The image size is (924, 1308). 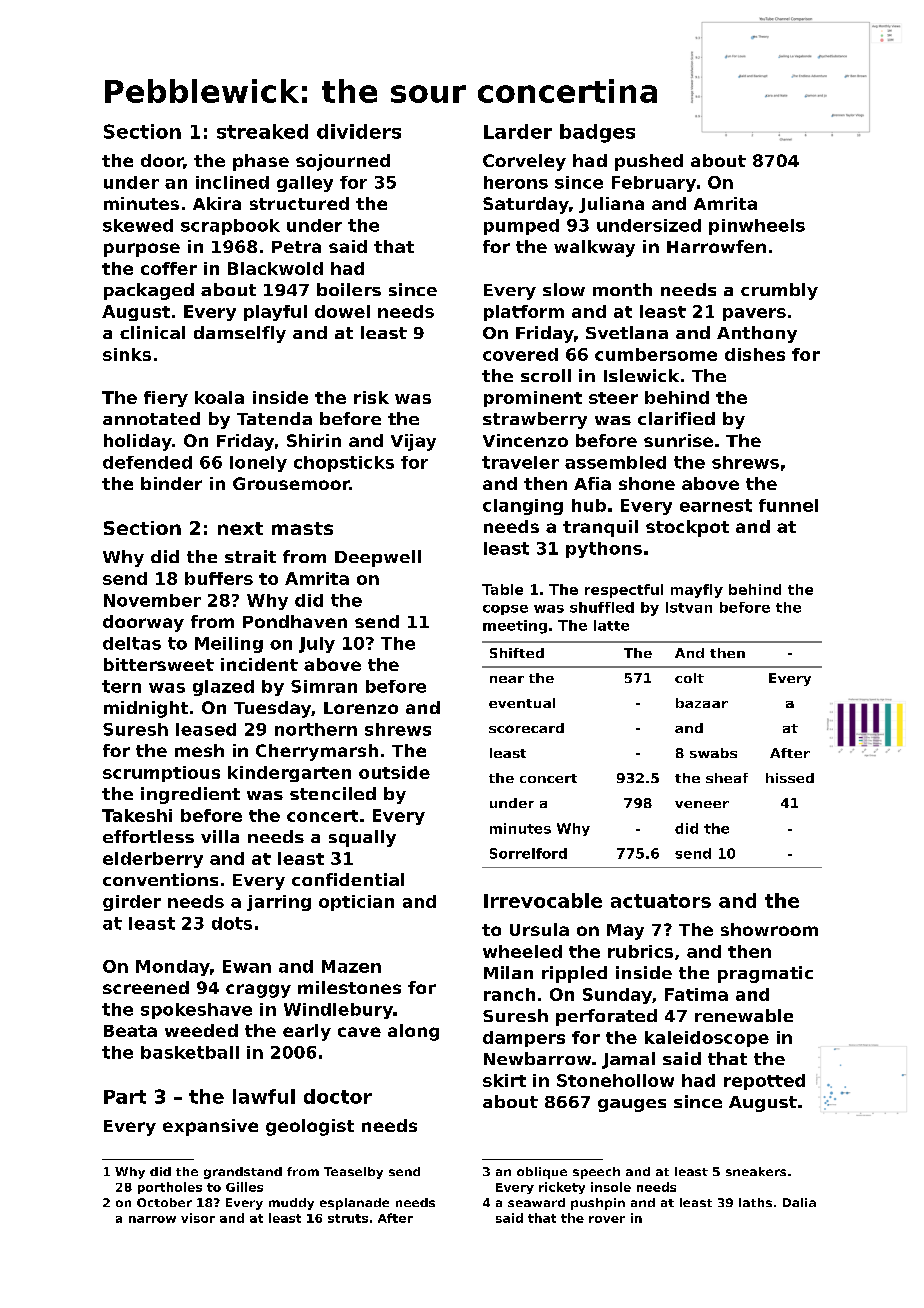 I want to click on Shifted, so click(x=517, y=653).
